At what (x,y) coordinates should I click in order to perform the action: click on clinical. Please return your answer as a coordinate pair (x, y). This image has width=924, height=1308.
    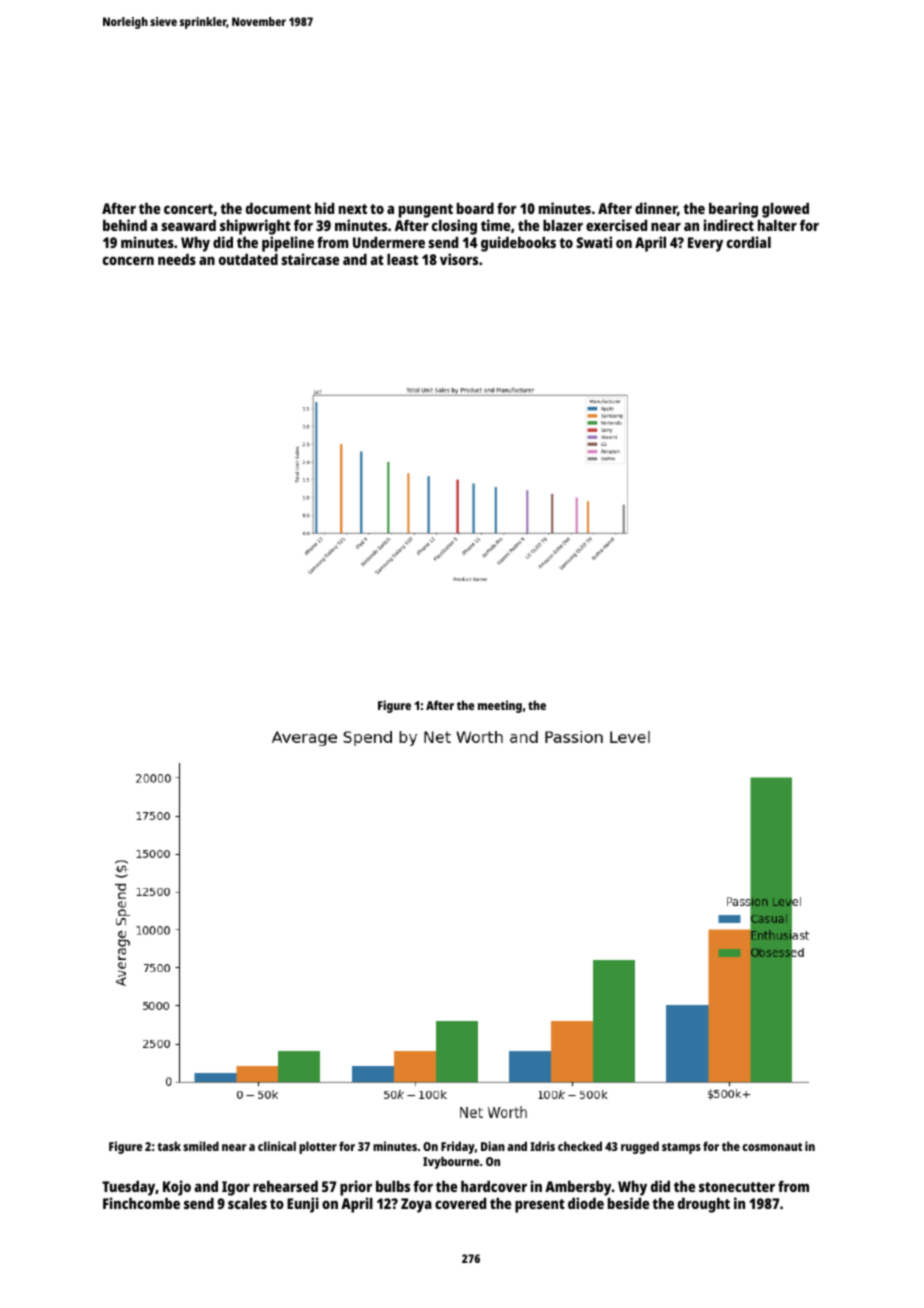
    Looking at the image, I should click on (277, 1146).
